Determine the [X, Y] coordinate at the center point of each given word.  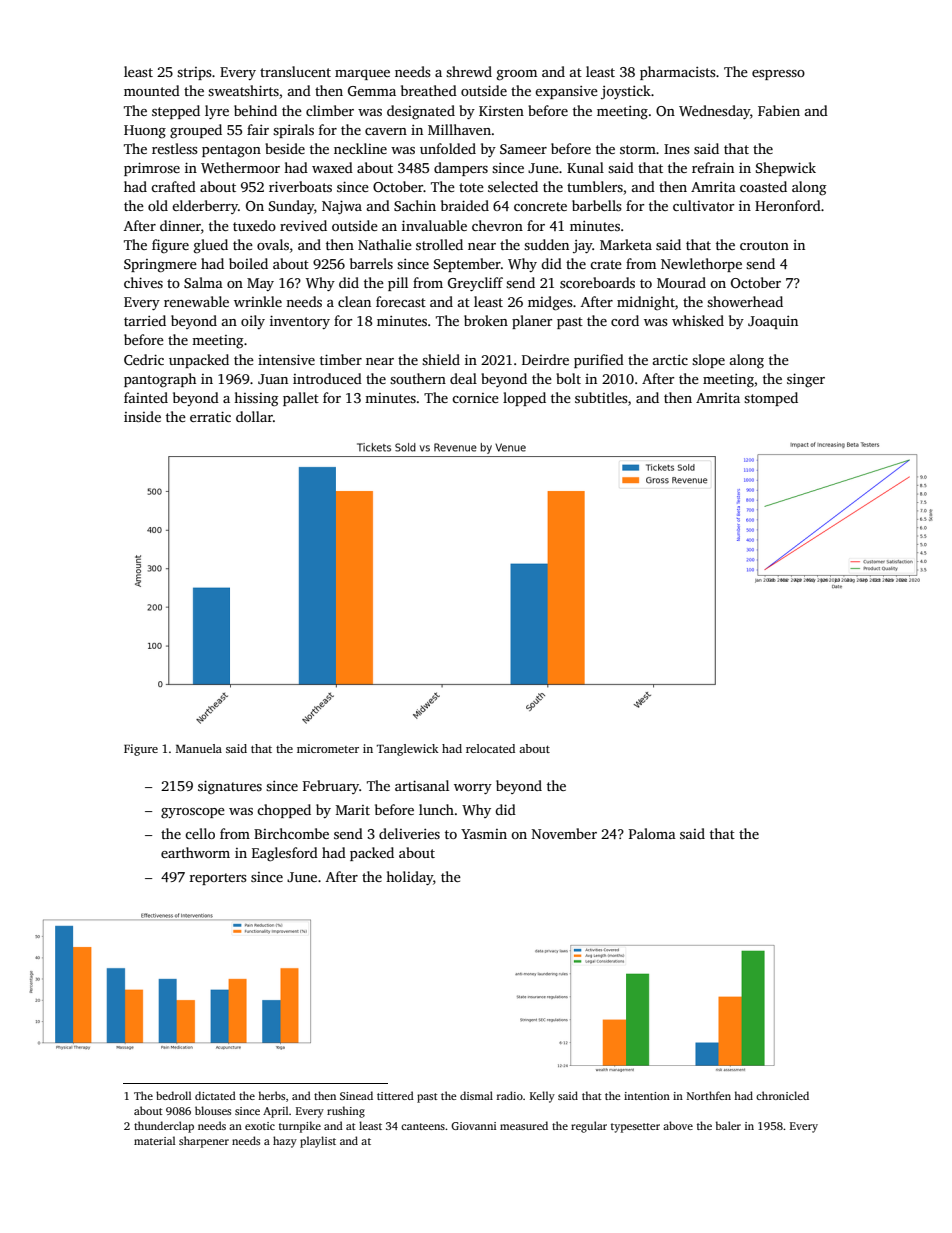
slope [708, 361]
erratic [210, 416]
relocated [490, 748]
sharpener [204, 1142]
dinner [180, 225]
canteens [423, 1126]
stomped [771, 399]
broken [486, 320]
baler [728, 1125]
